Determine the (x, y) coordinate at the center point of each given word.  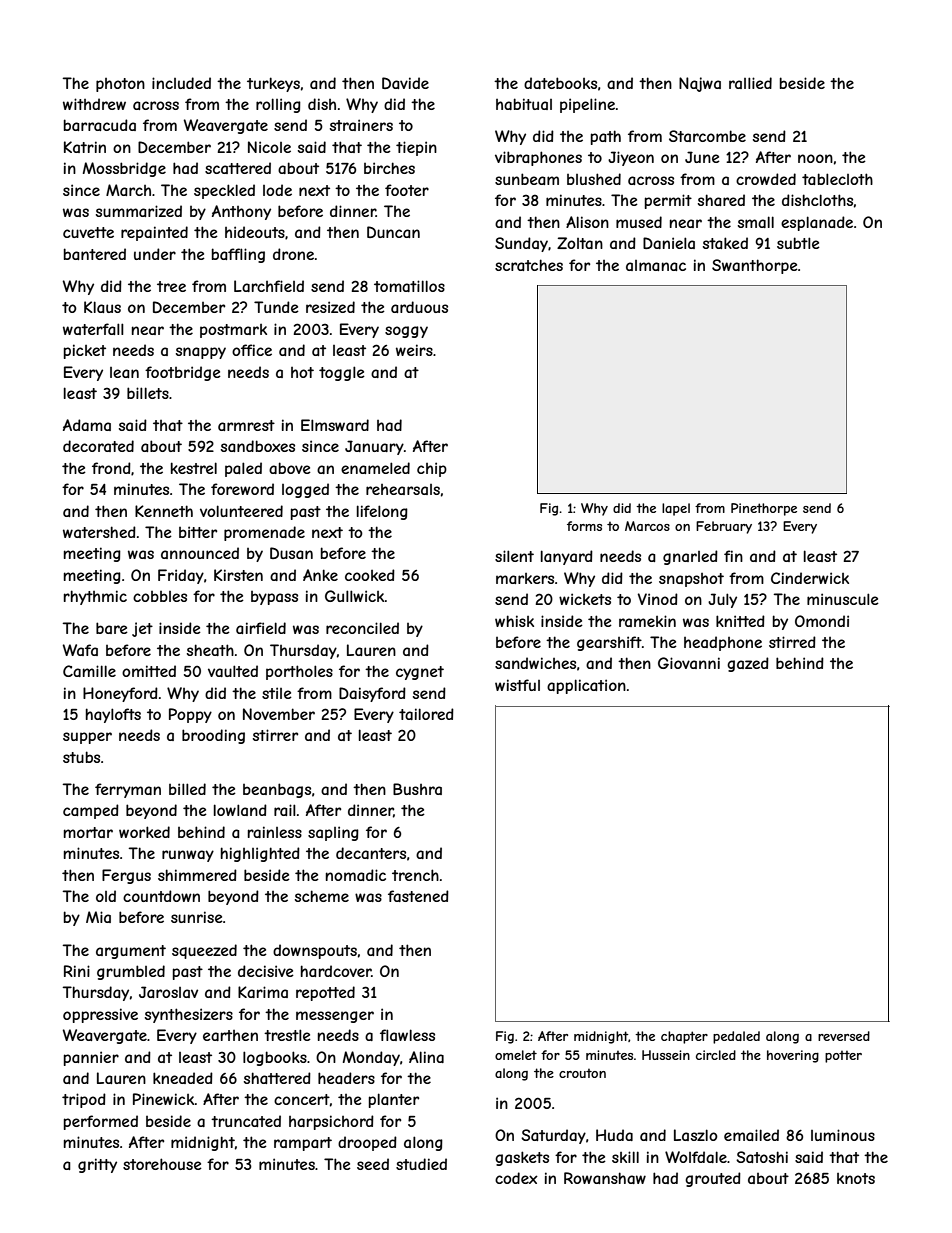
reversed (844, 1036)
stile (277, 693)
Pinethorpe (764, 509)
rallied (750, 83)
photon (120, 85)
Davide (405, 83)
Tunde (276, 307)
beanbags (277, 790)
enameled (375, 468)
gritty (97, 1165)
